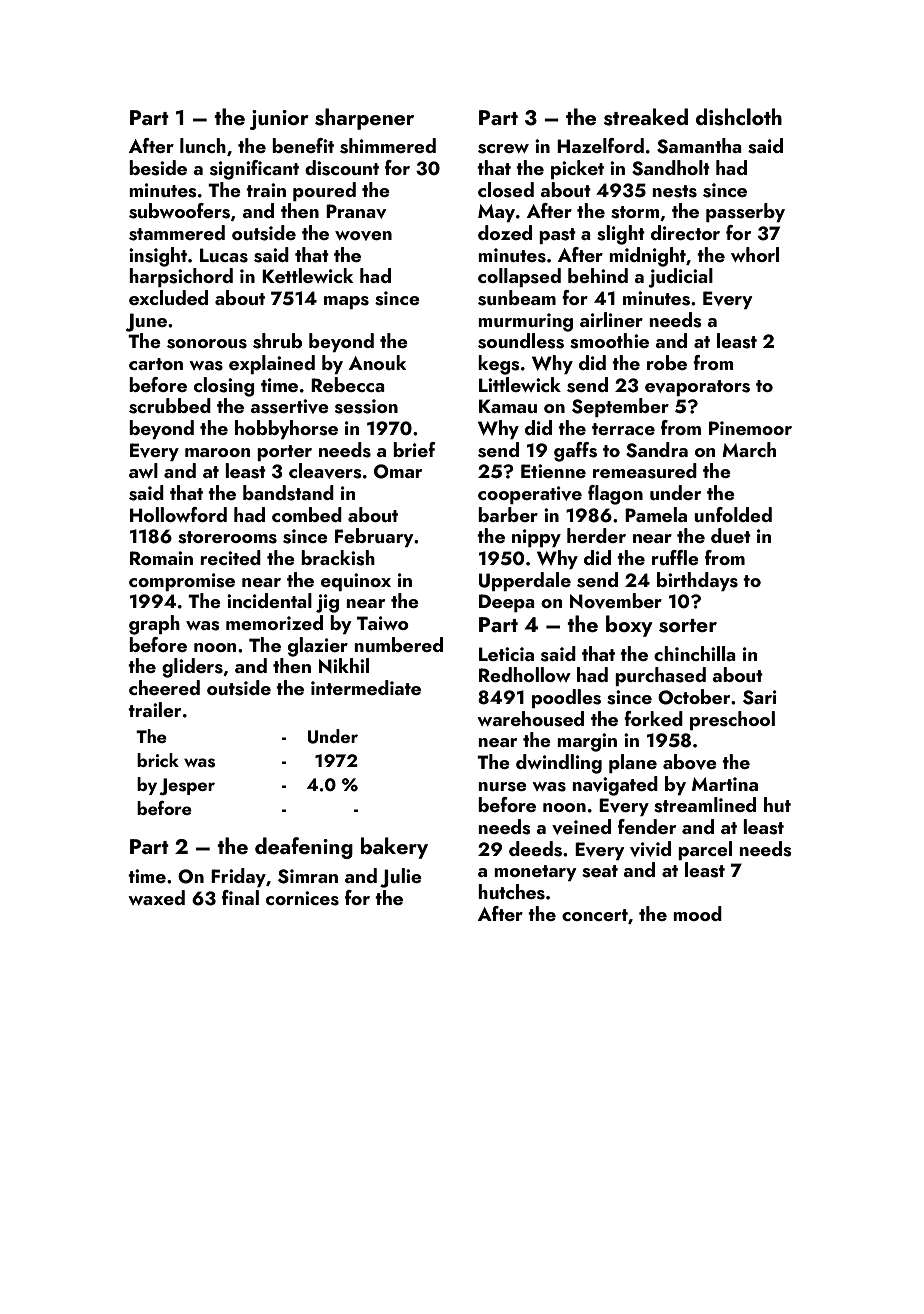 The height and width of the page is (1314, 924). Describe the element at coordinates (240, 897) in the page. I see `final` at that location.
